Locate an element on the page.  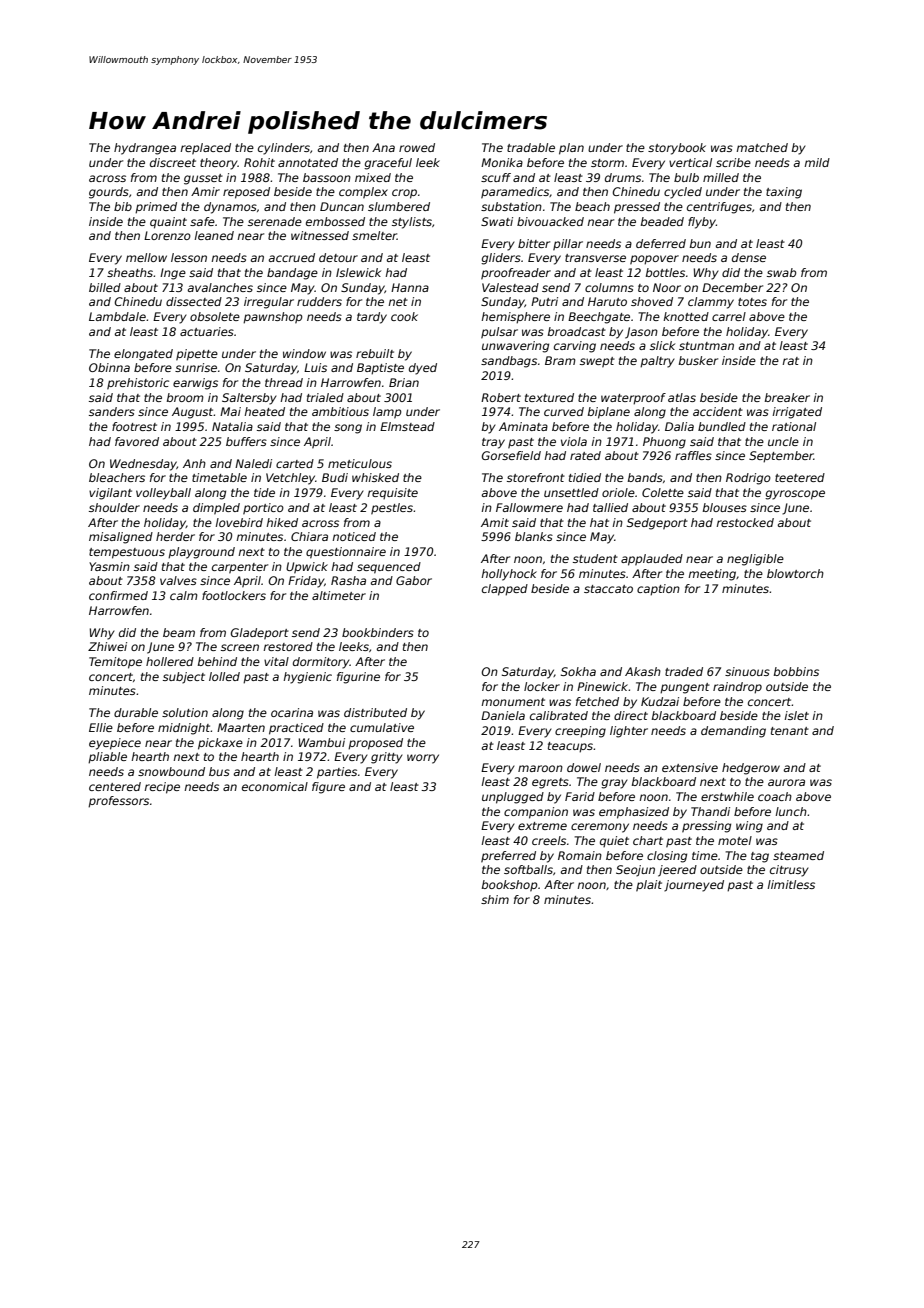
tradable is located at coordinates (531, 147).
